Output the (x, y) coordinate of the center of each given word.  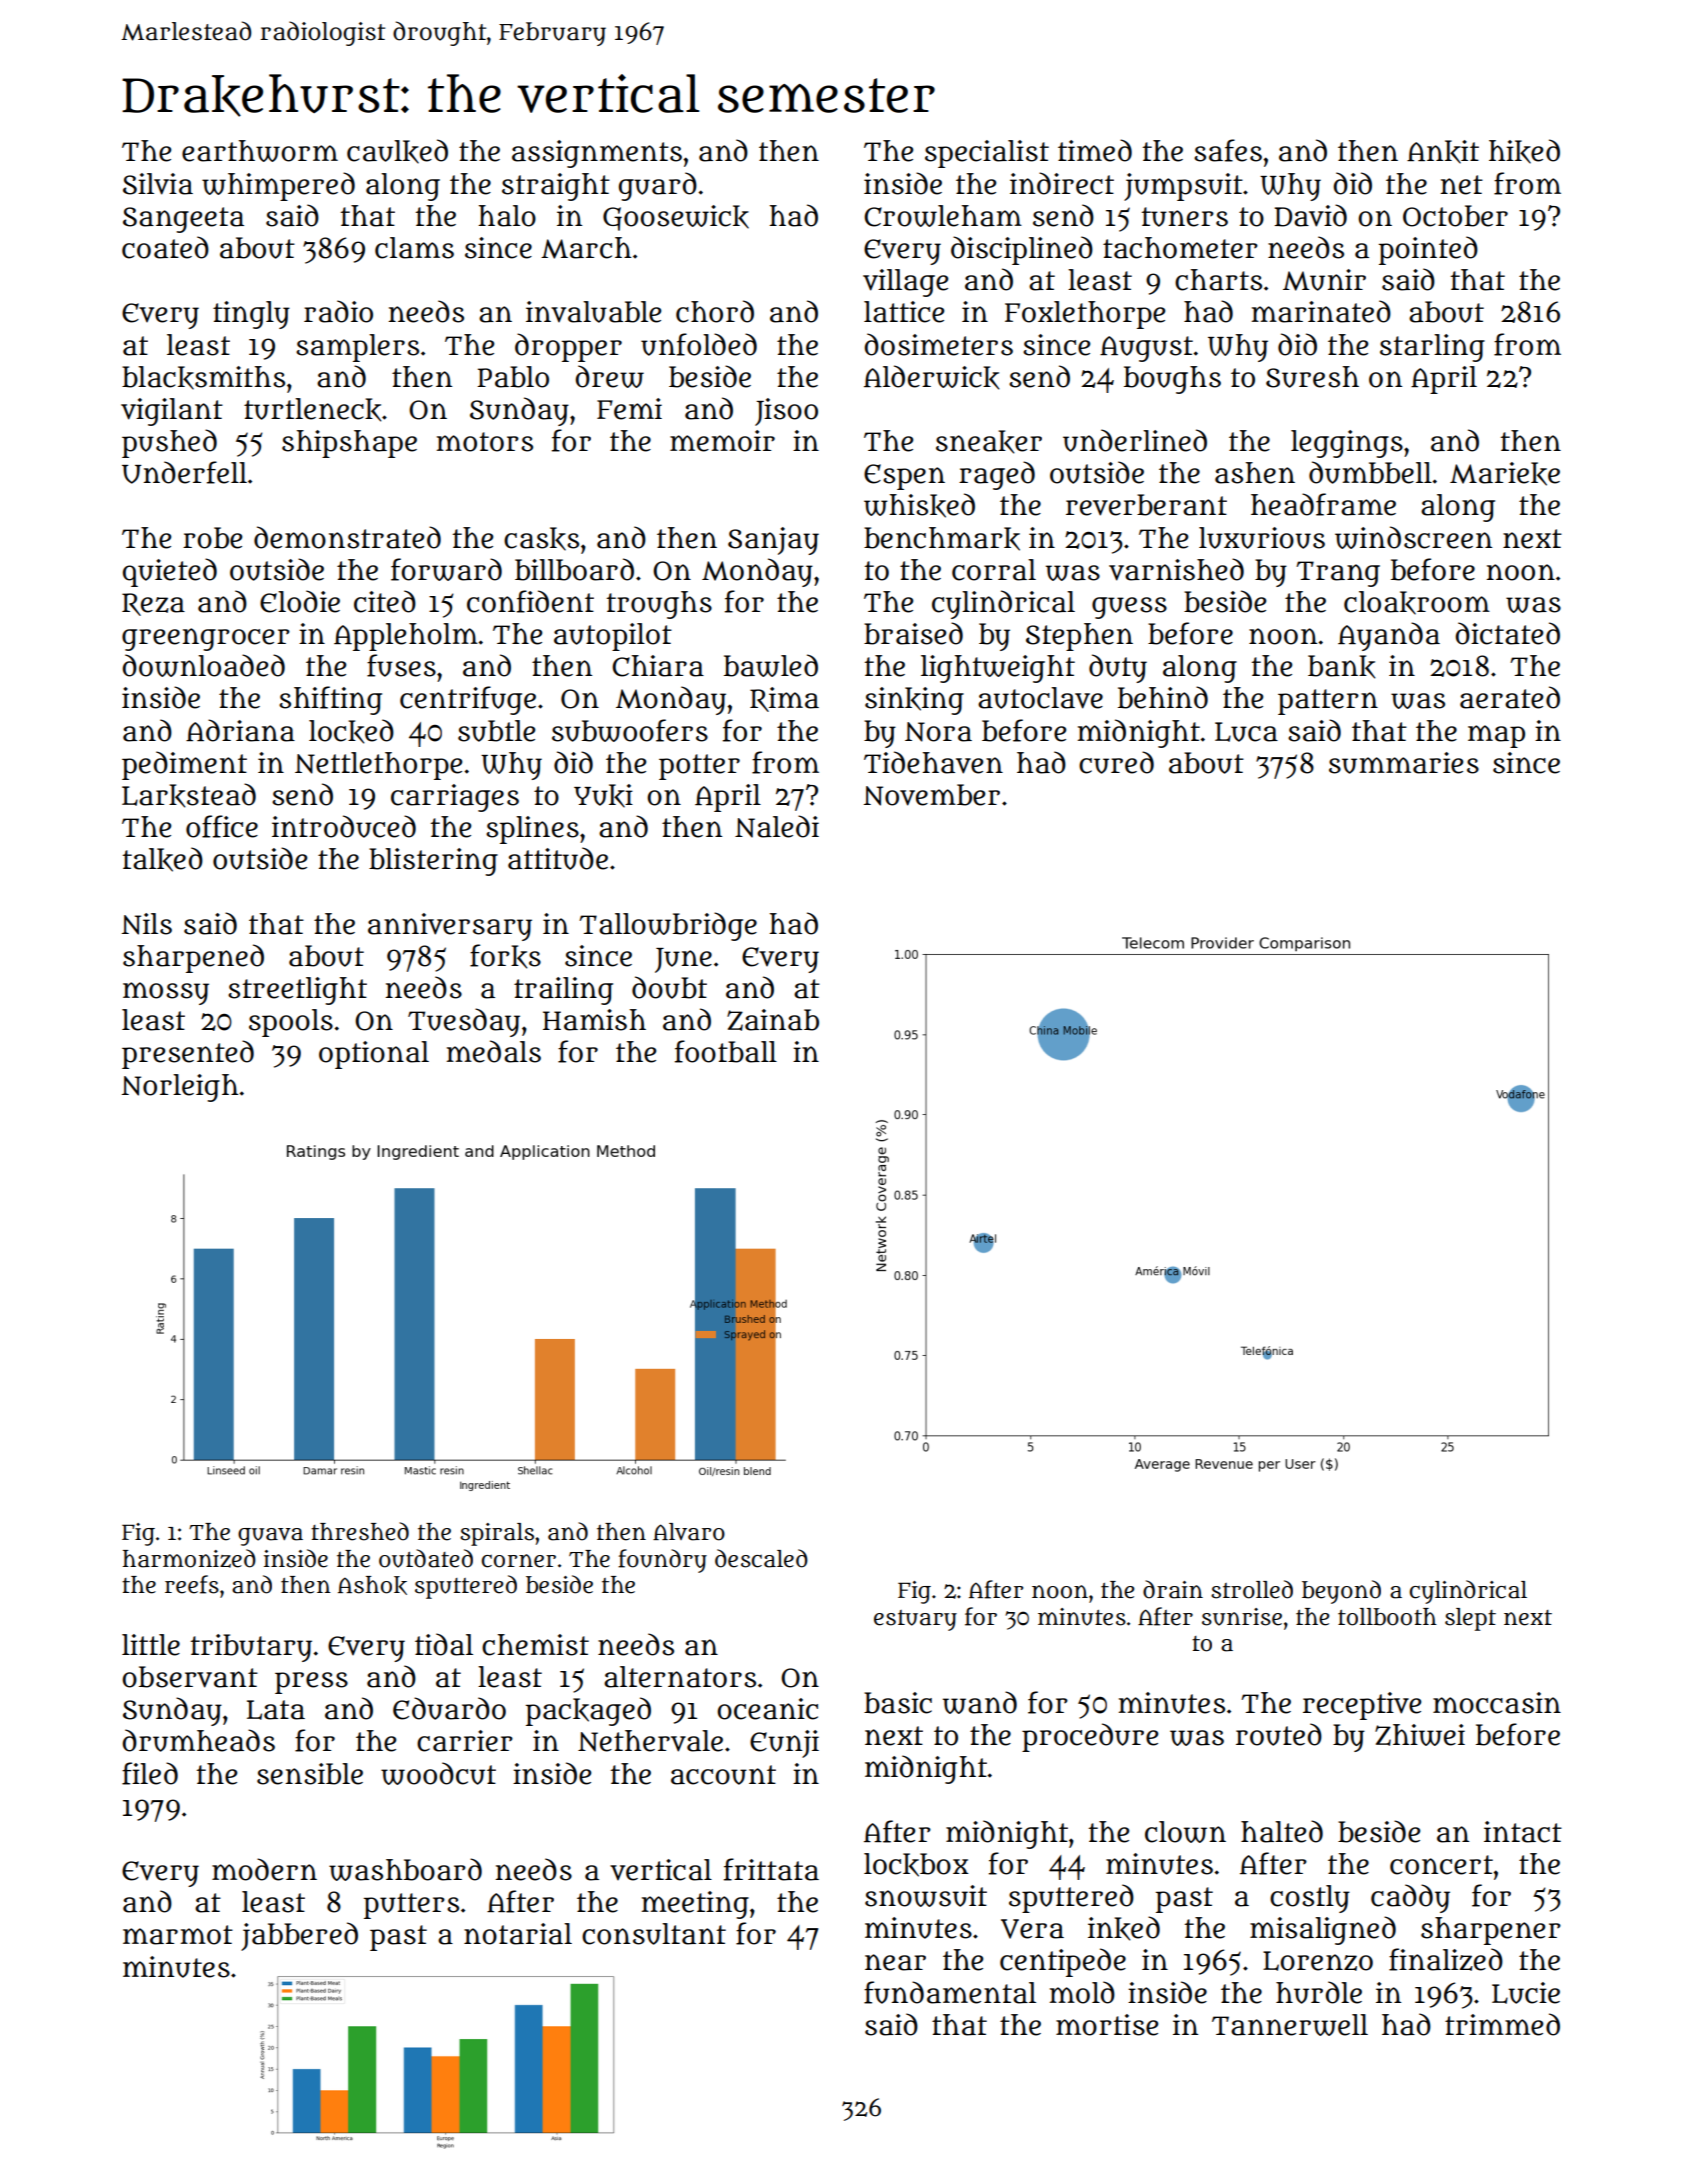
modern (264, 1869)
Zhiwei (1420, 1735)
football (726, 1051)
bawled (771, 665)
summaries (1404, 763)
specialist (987, 154)
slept (1470, 1619)
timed (1095, 150)
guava (270, 1537)
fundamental (950, 1992)
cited (385, 601)
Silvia (158, 184)
